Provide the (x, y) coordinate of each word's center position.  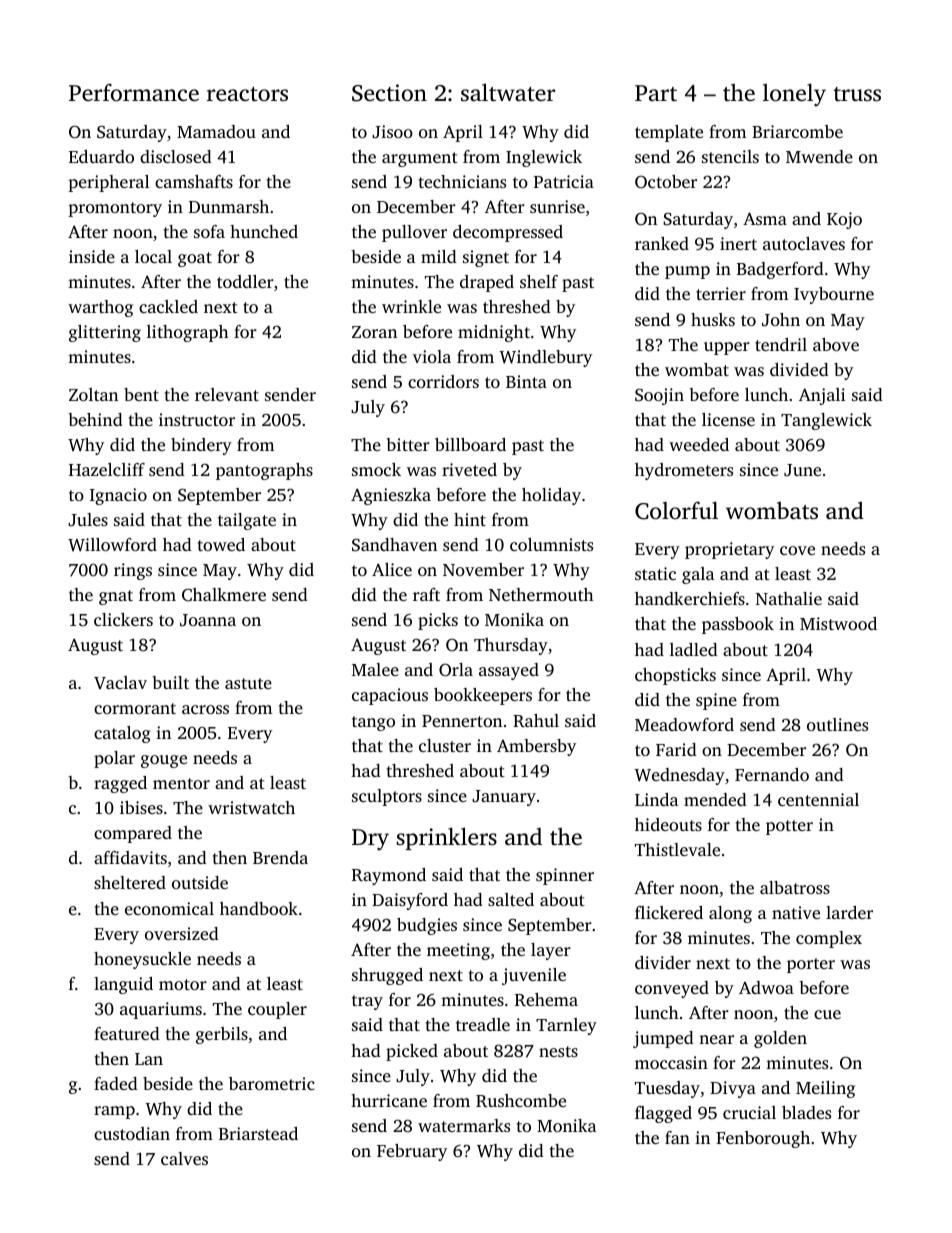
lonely (794, 95)
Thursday (511, 646)
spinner (565, 876)
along (730, 914)
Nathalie (789, 598)
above (836, 344)
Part (656, 93)
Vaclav (120, 682)
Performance (134, 92)
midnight (494, 333)
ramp (114, 1112)
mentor (181, 783)
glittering (105, 333)
